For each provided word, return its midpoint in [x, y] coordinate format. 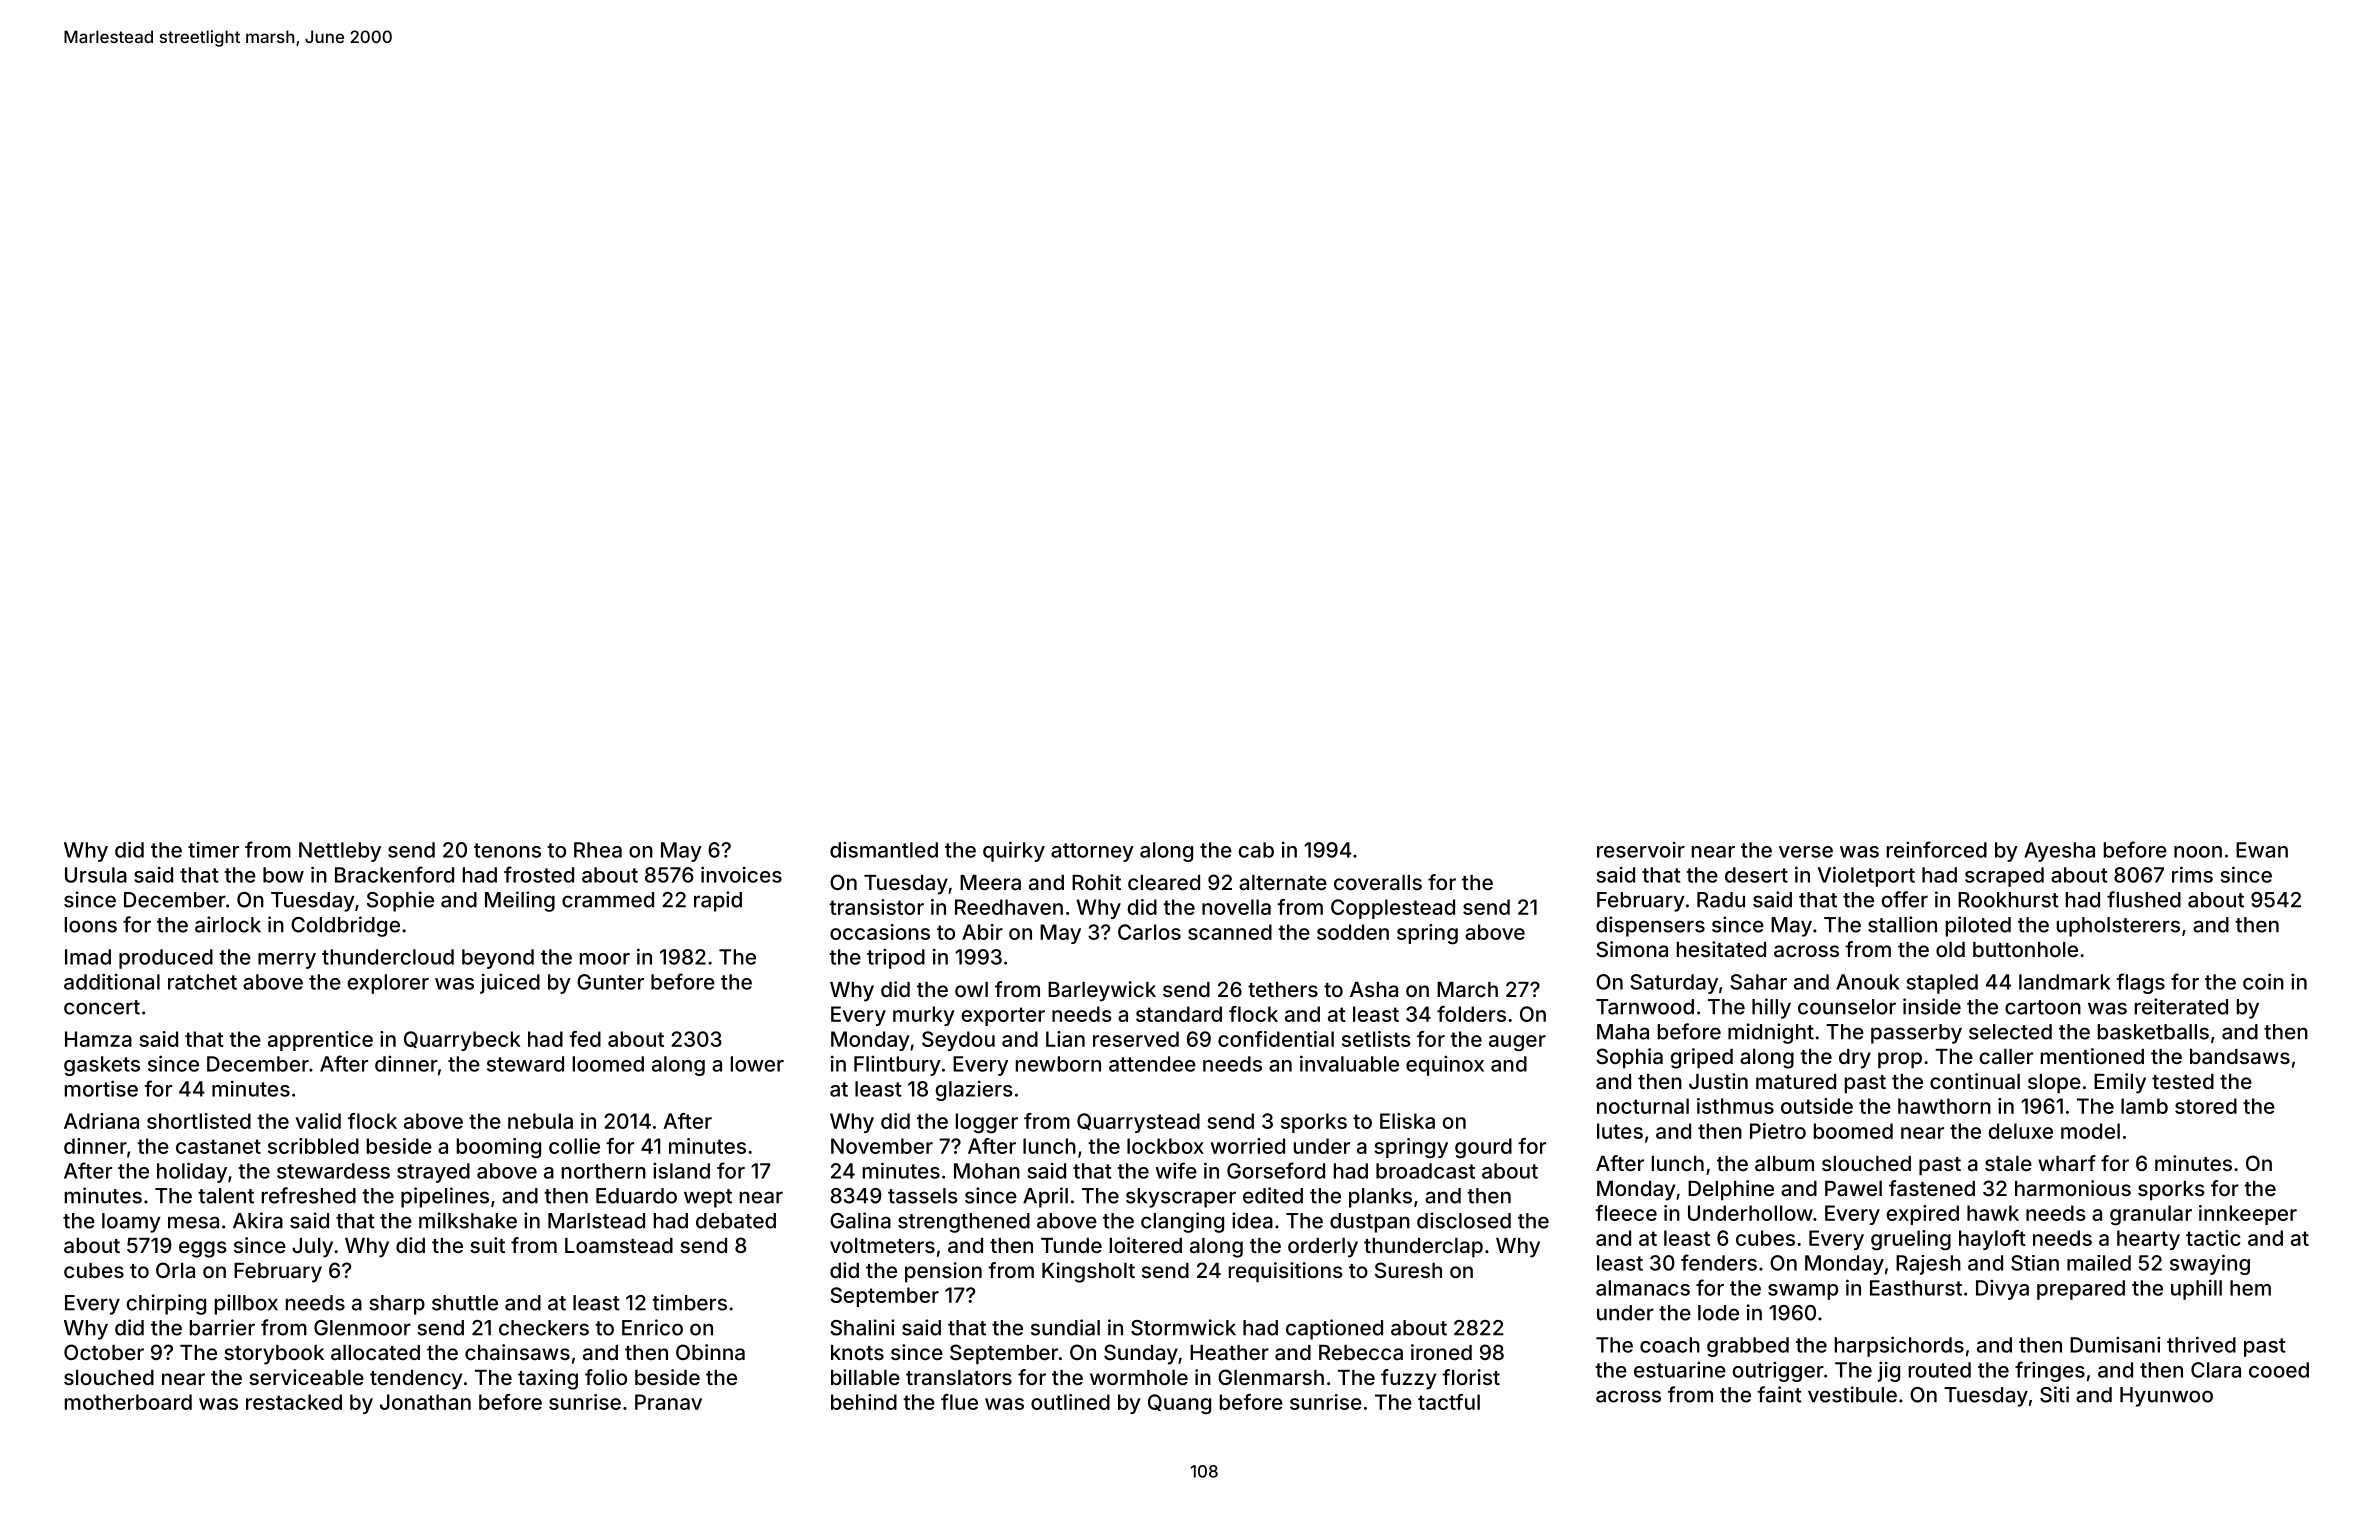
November [882, 1146]
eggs [203, 1249]
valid [318, 1121]
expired [1922, 1215]
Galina [860, 1220]
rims [2192, 874]
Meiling [520, 901]
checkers [544, 1328]
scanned [1230, 932]
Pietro [1778, 1131]
